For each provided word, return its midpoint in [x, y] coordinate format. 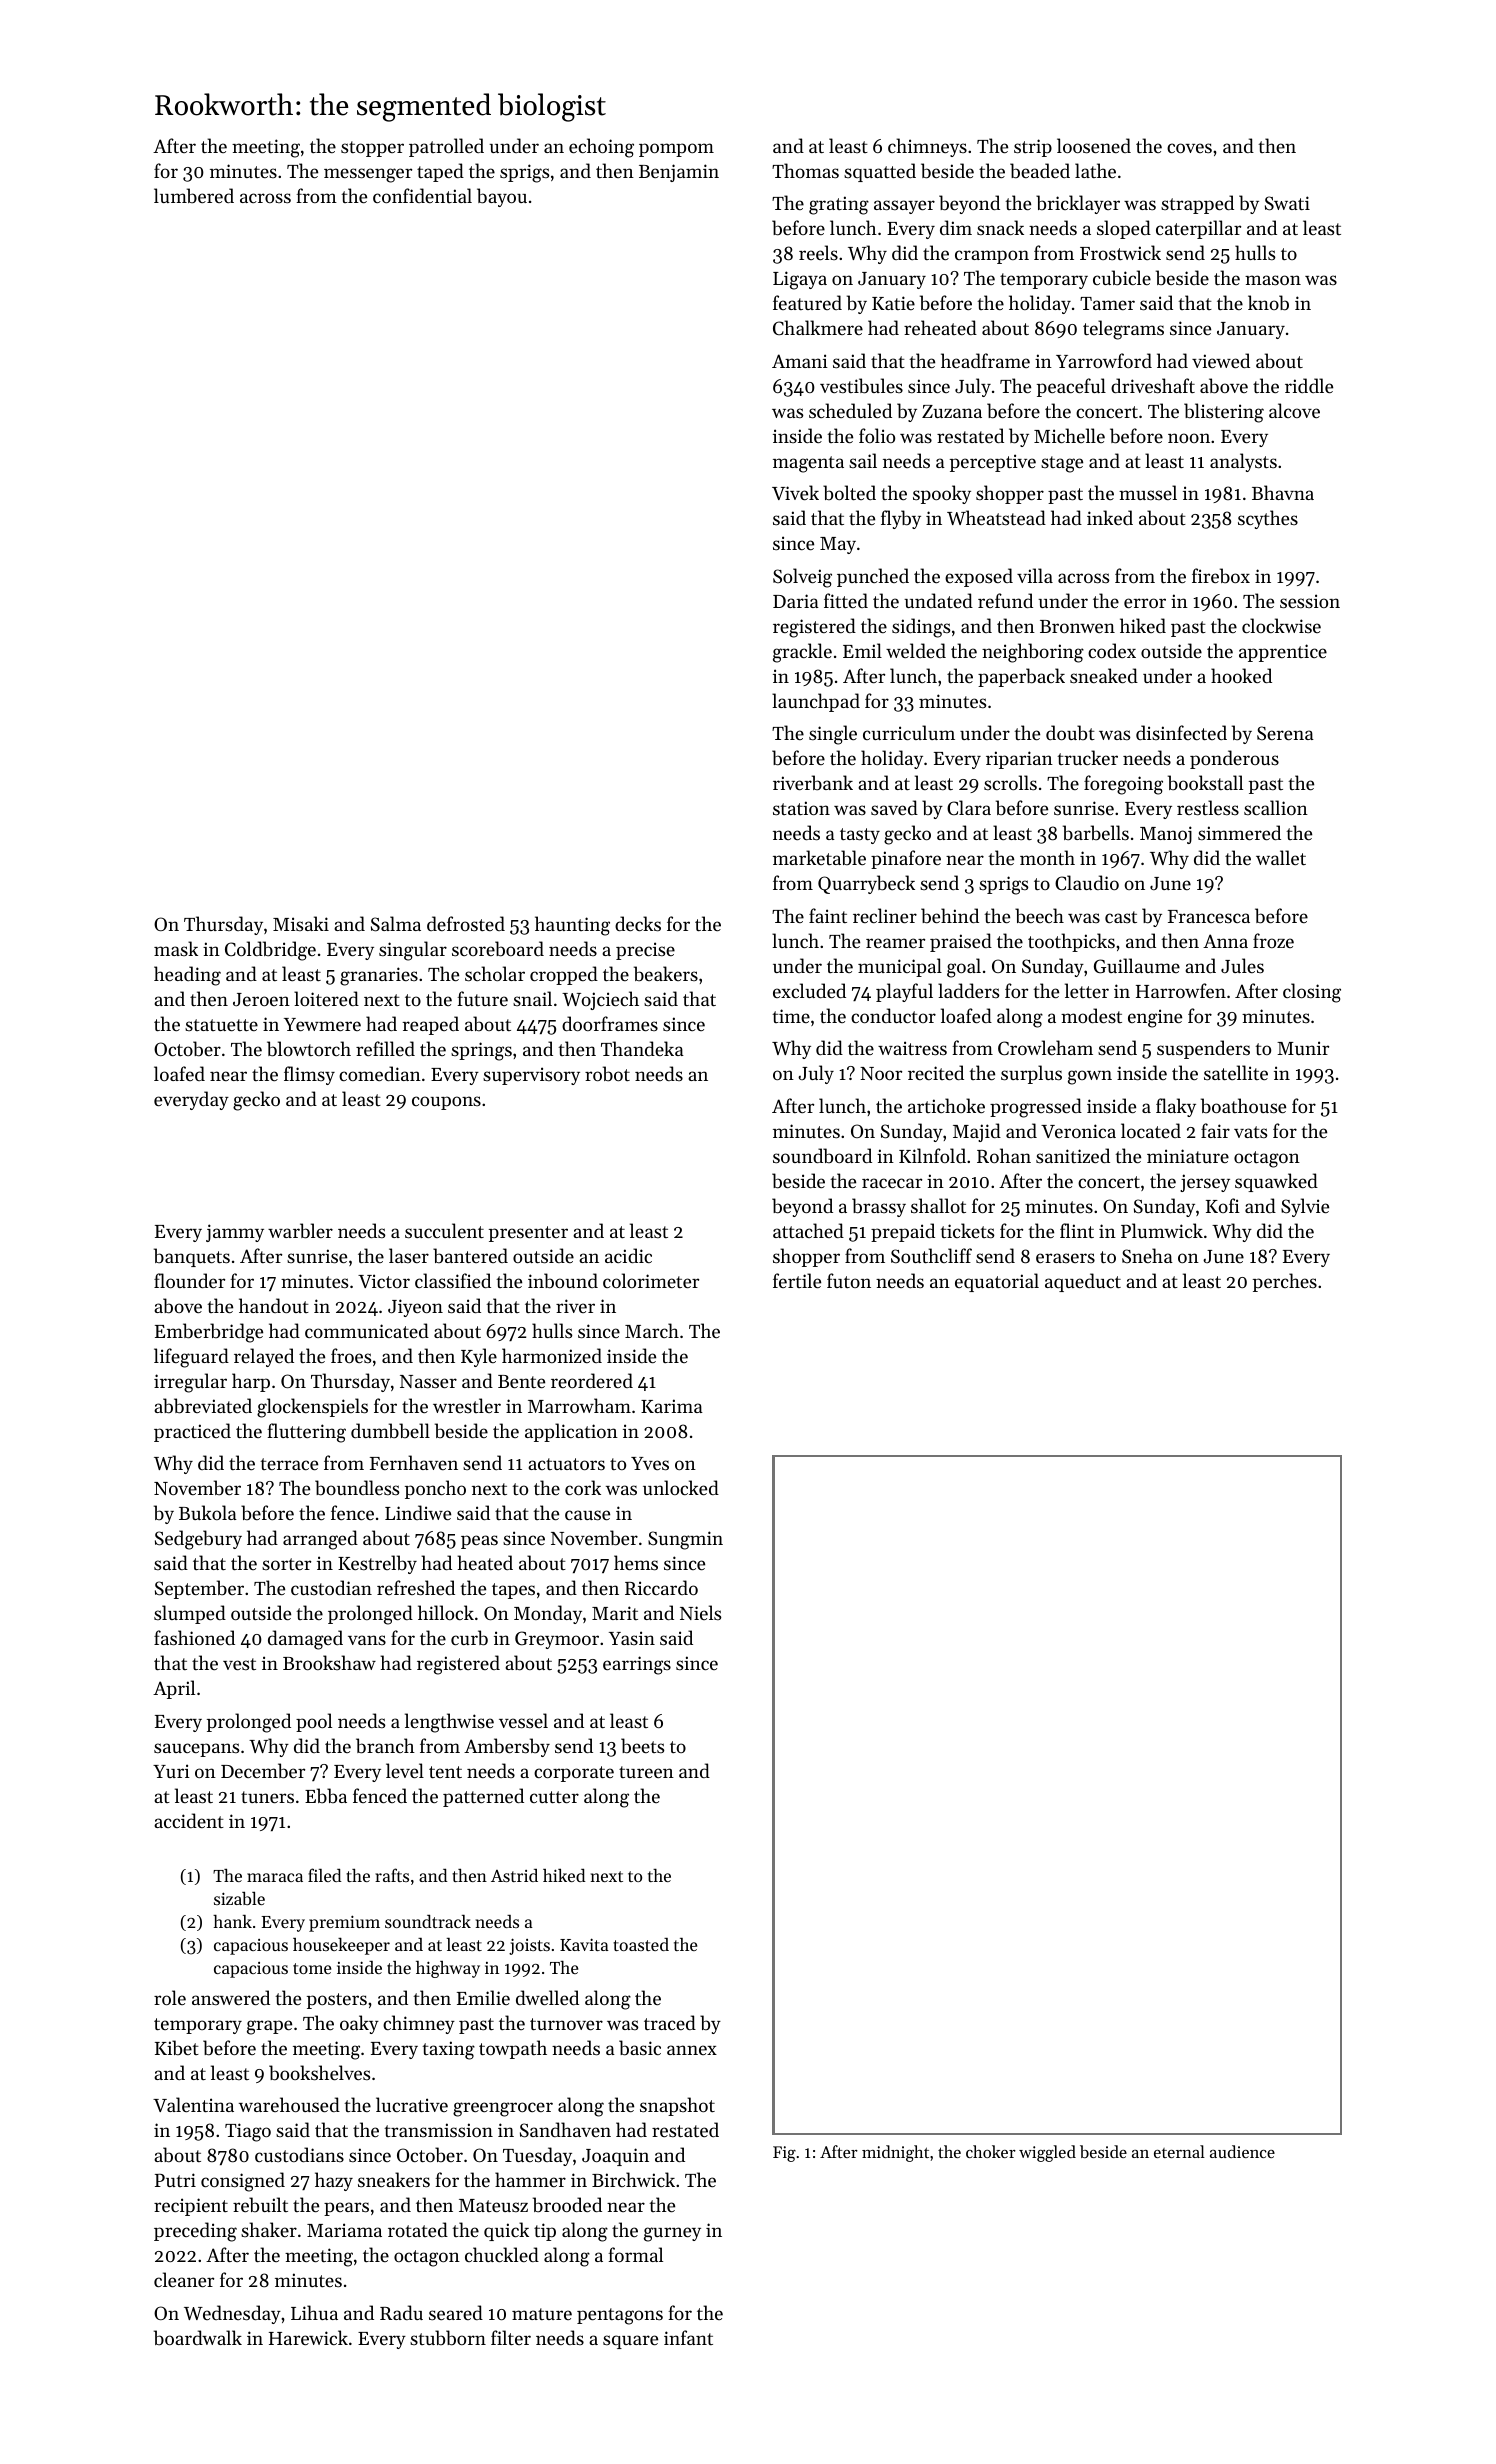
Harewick [308, 2337]
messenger [368, 175]
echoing [601, 148]
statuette [221, 1025]
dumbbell [390, 1430]
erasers [1065, 1258]
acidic [628, 1255]
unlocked [681, 1487]
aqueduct [1083, 1282]
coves [1189, 148]
